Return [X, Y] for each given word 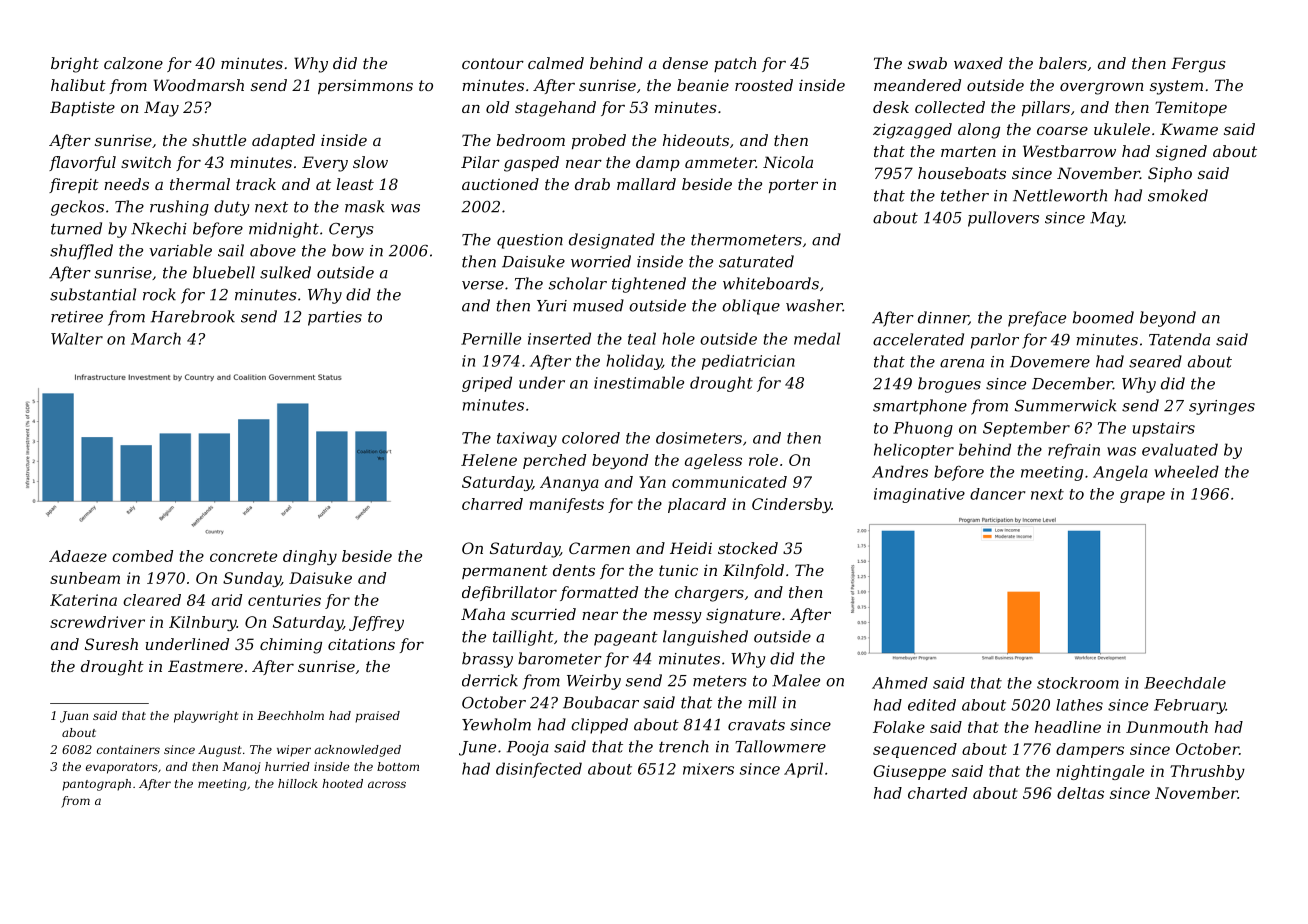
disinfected [539, 770]
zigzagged [912, 131]
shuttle [219, 140]
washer [814, 305]
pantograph [96, 785]
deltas [1080, 793]
